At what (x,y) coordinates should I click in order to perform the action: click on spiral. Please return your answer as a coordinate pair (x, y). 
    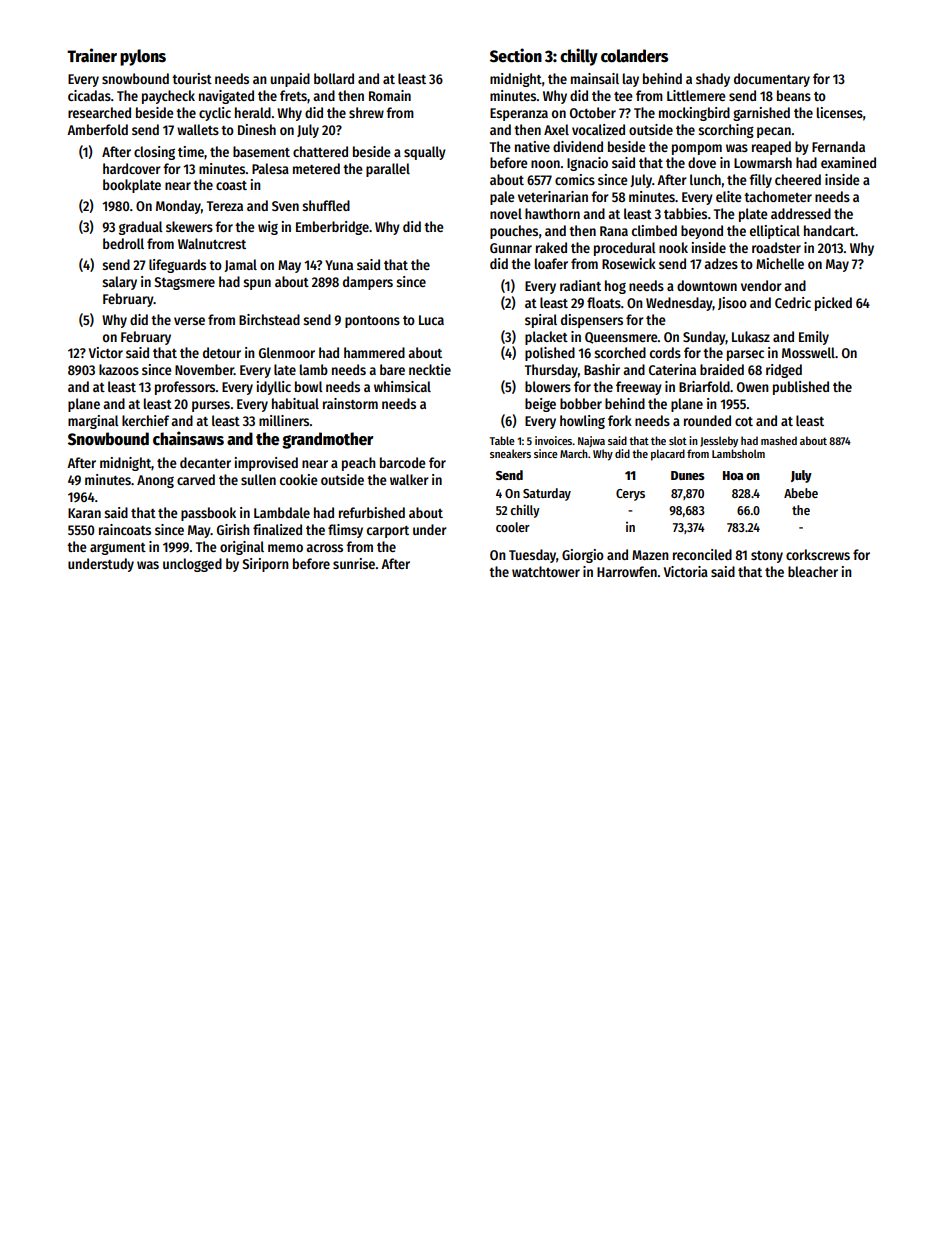
    Looking at the image, I should click on (541, 321).
